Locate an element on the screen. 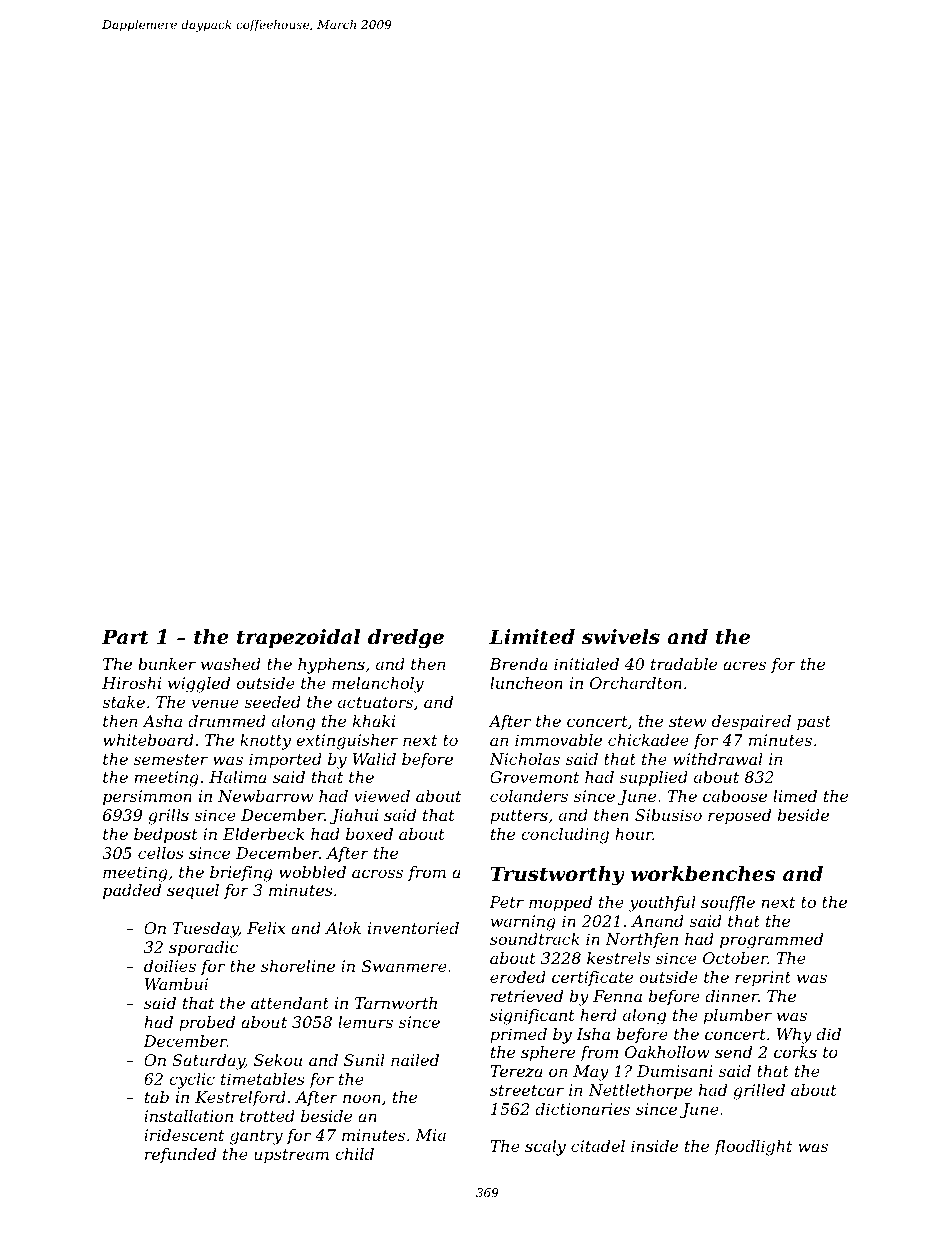  primed is located at coordinates (518, 1036).
